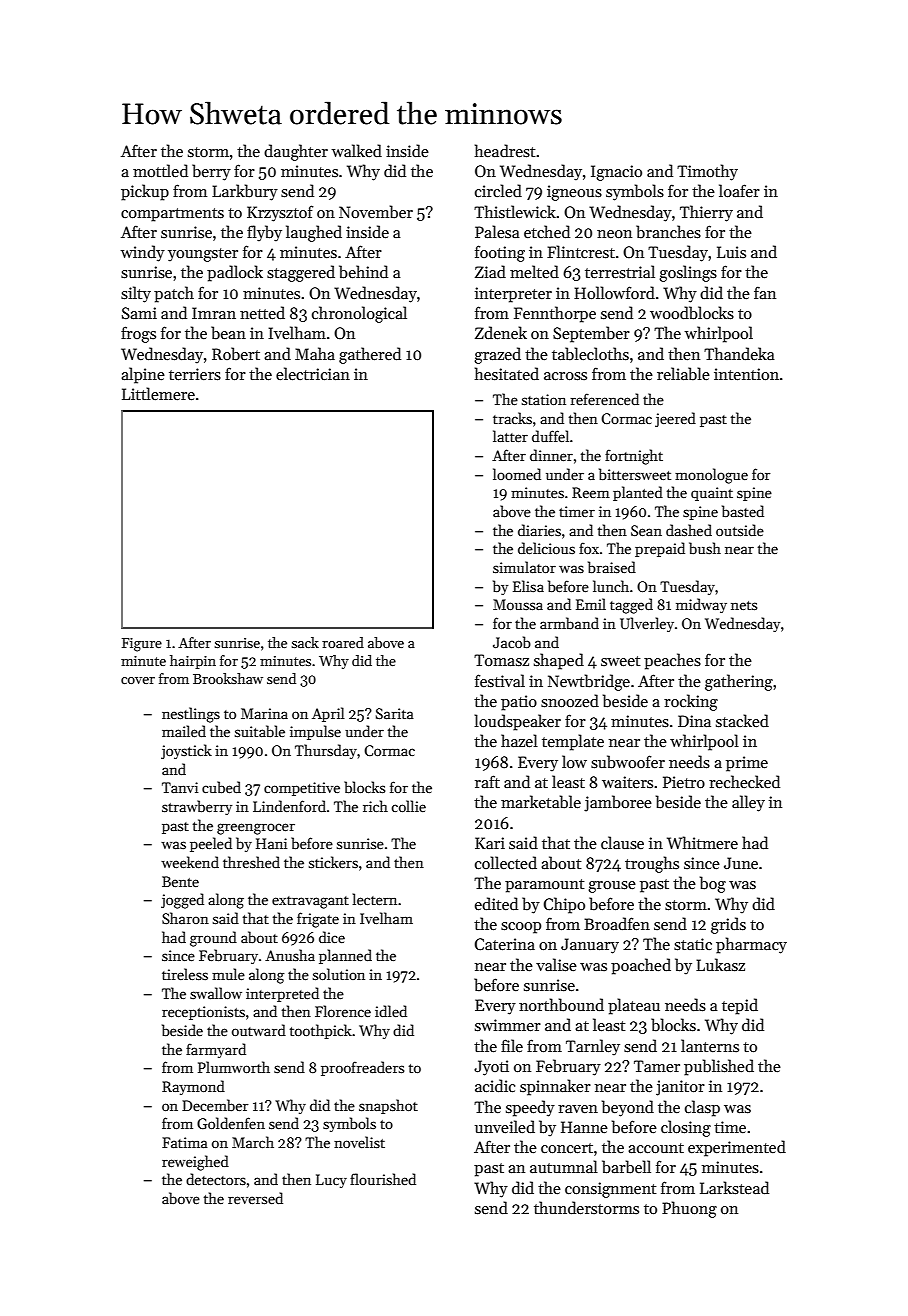 The width and height of the screenshot is (908, 1316). What do you see at coordinates (524, 567) in the screenshot?
I see `simulator` at bounding box center [524, 567].
